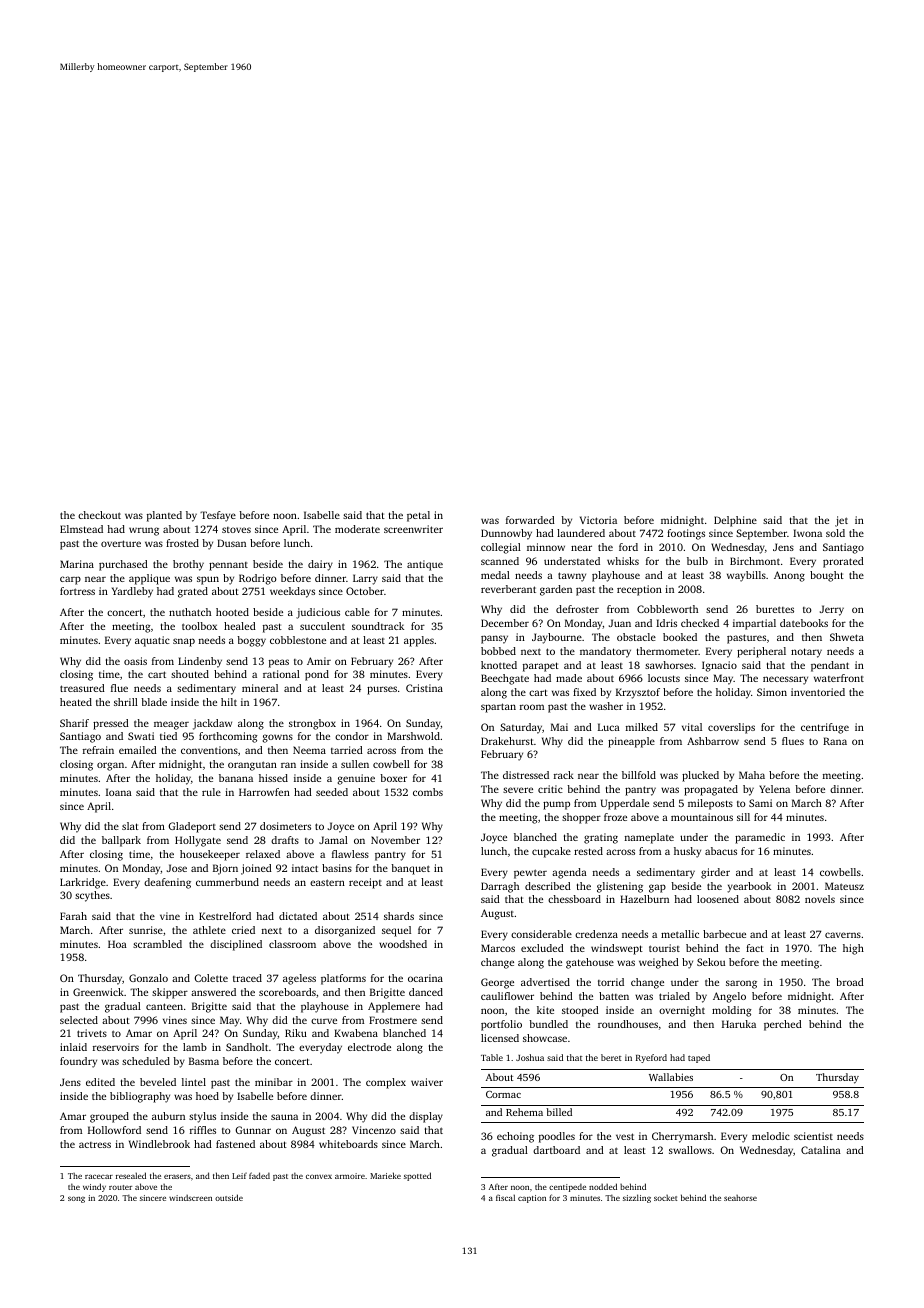  I want to click on Harrowfen, so click(264, 792).
